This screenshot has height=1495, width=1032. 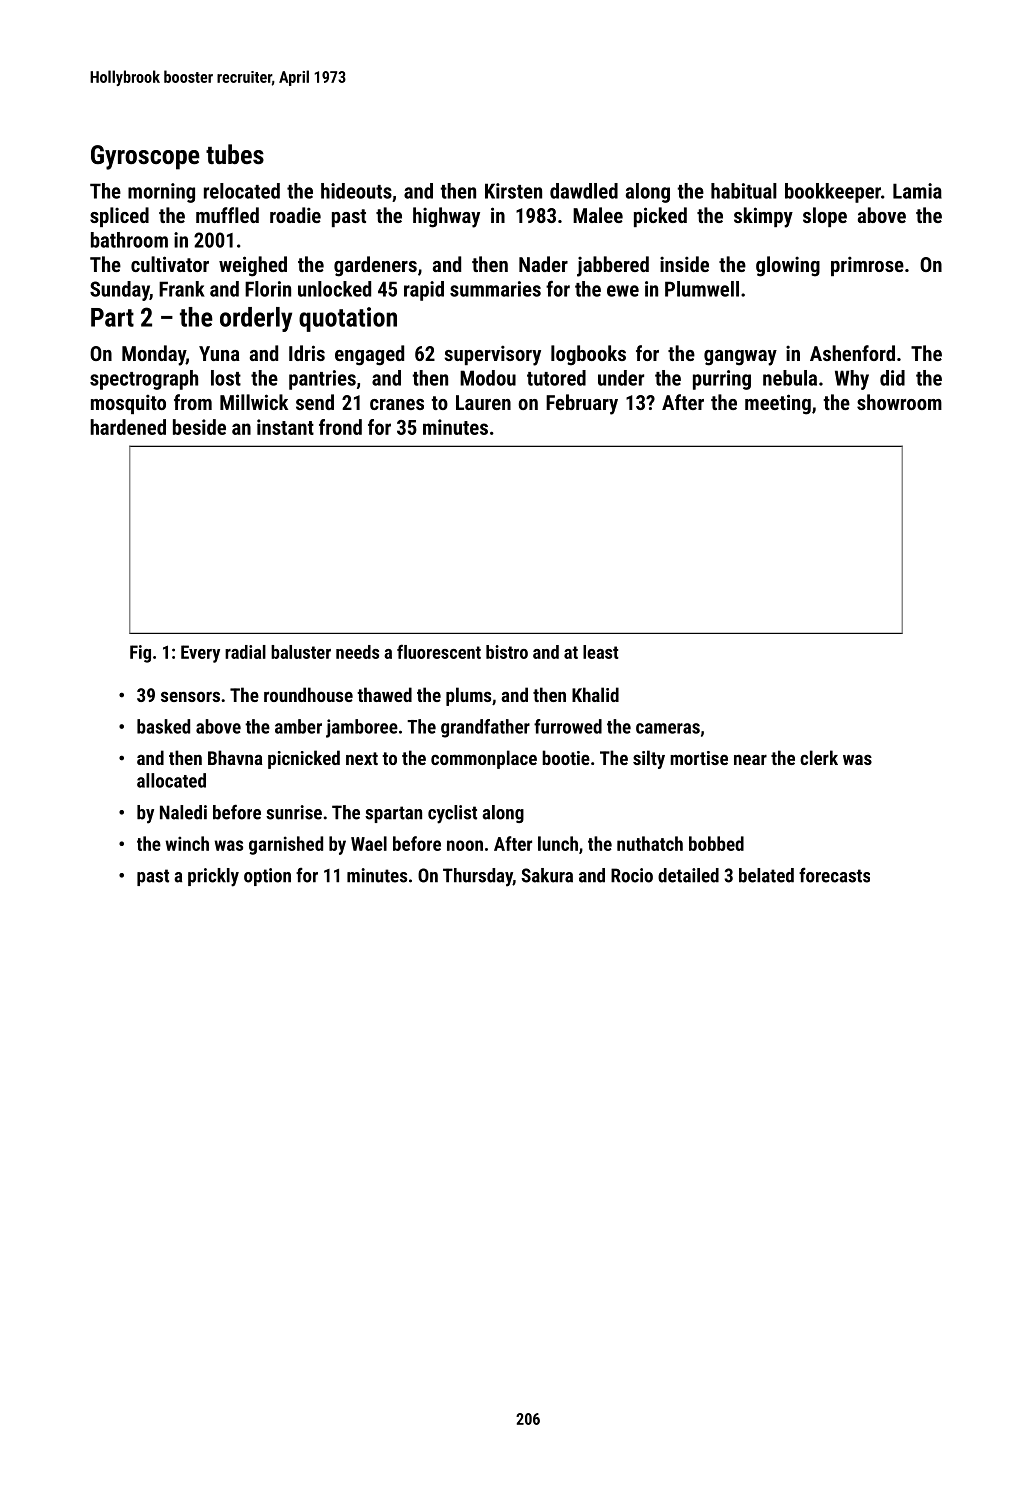 What do you see at coordinates (183, 812) in the screenshot?
I see `Naledi` at bounding box center [183, 812].
